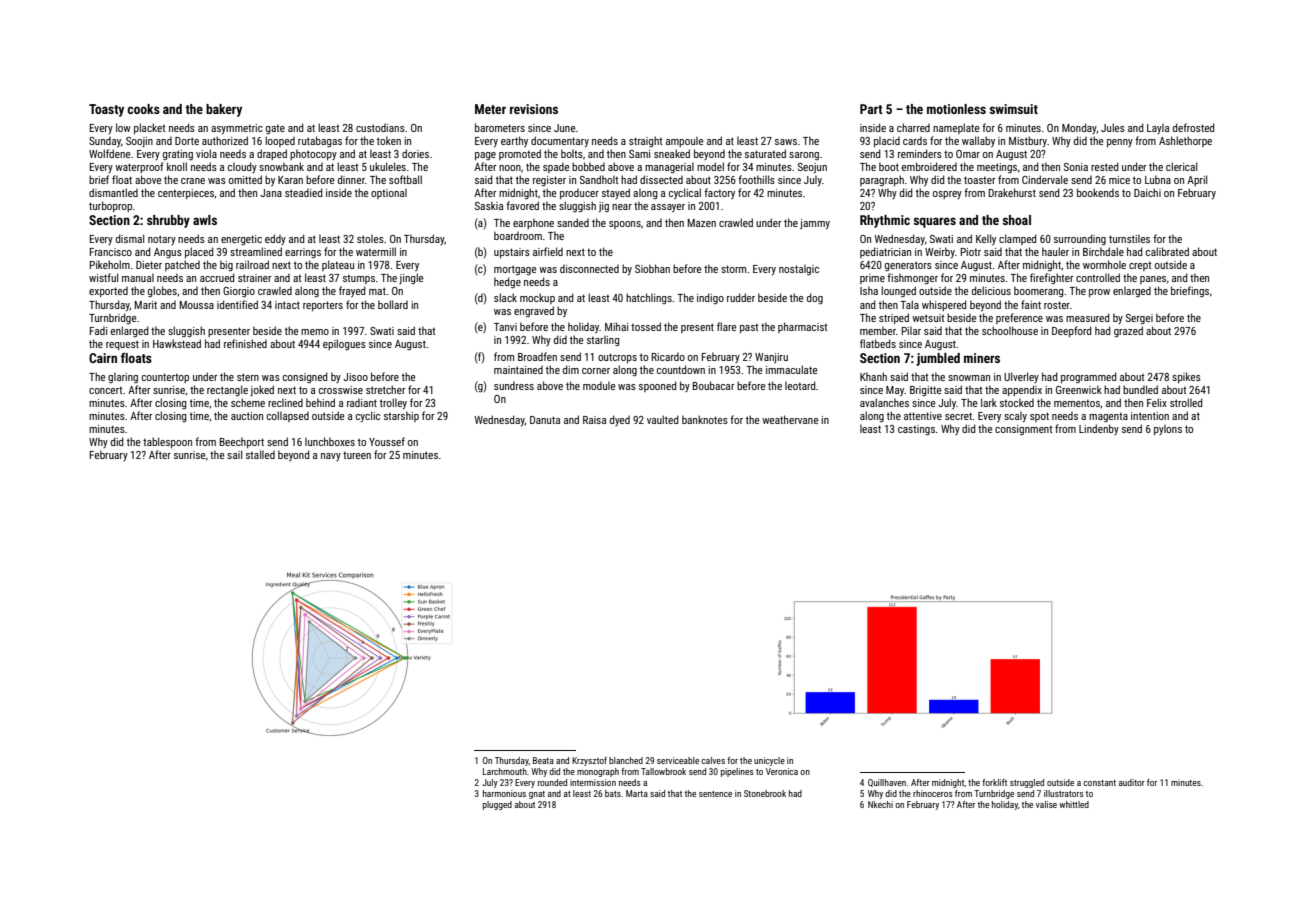  Describe the element at coordinates (537, 356) in the screenshot. I see `Broadfen` at that location.
